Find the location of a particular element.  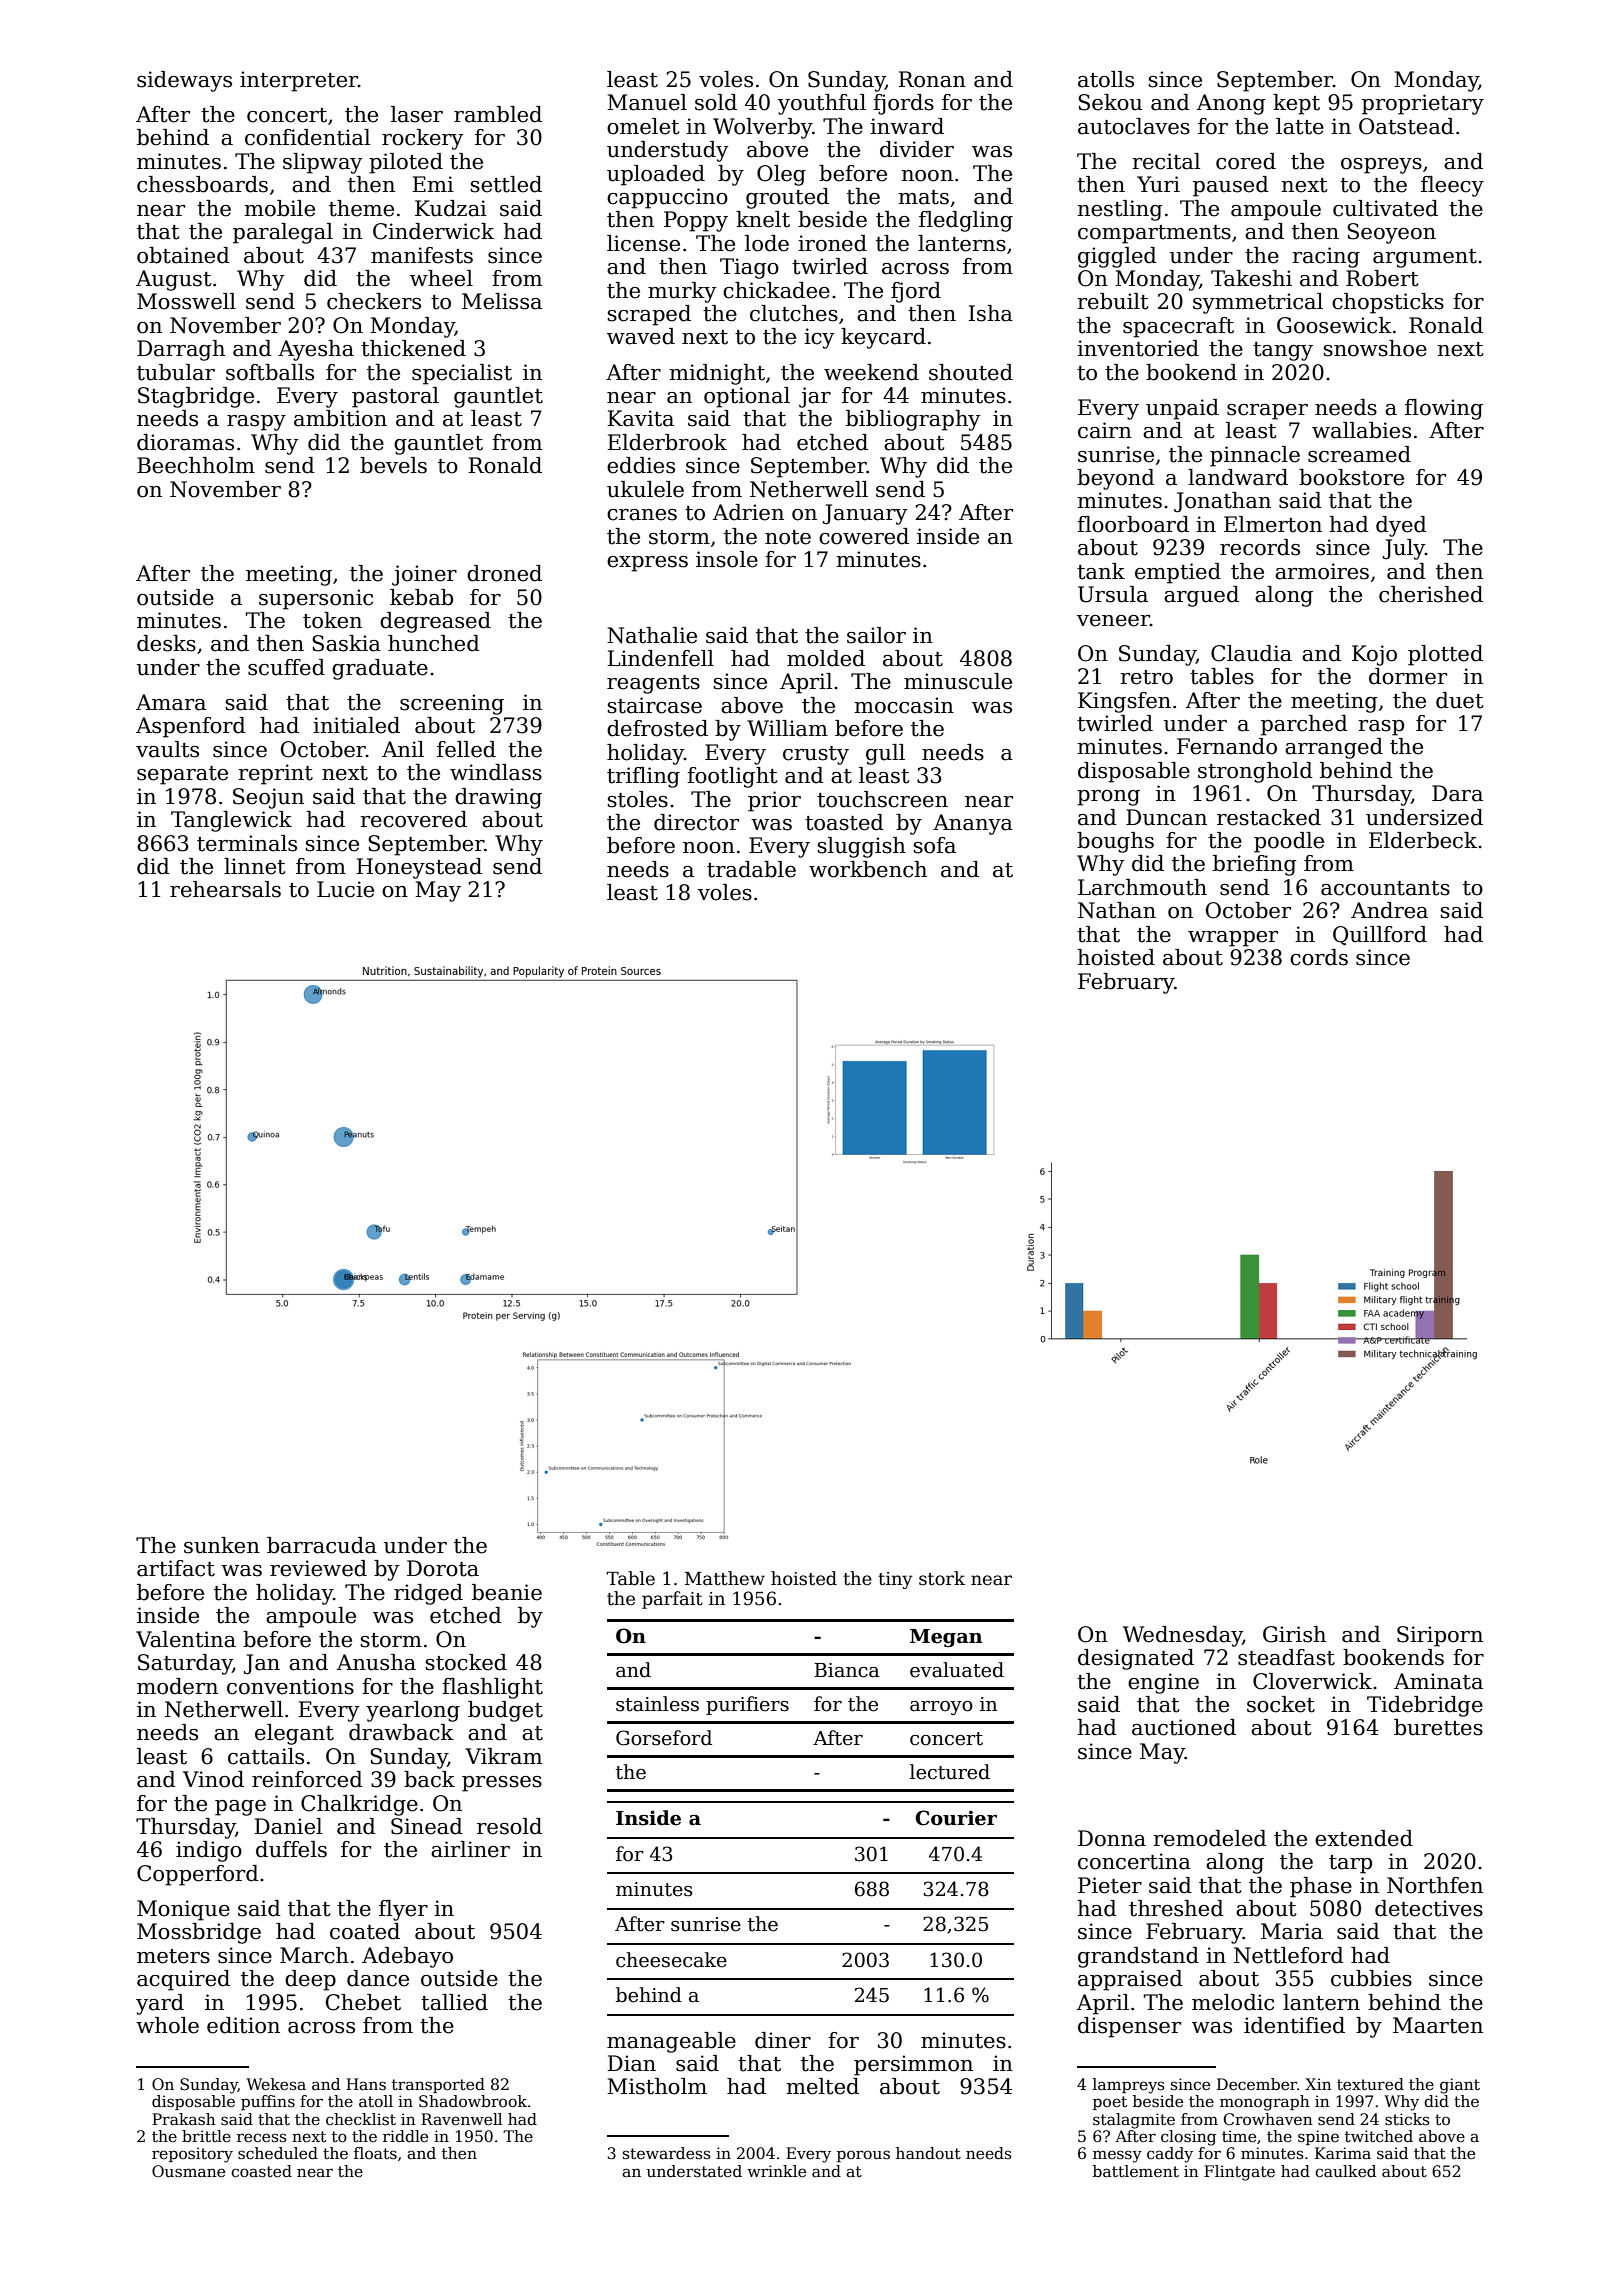

Matthew is located at coordinates (725, 1578).
